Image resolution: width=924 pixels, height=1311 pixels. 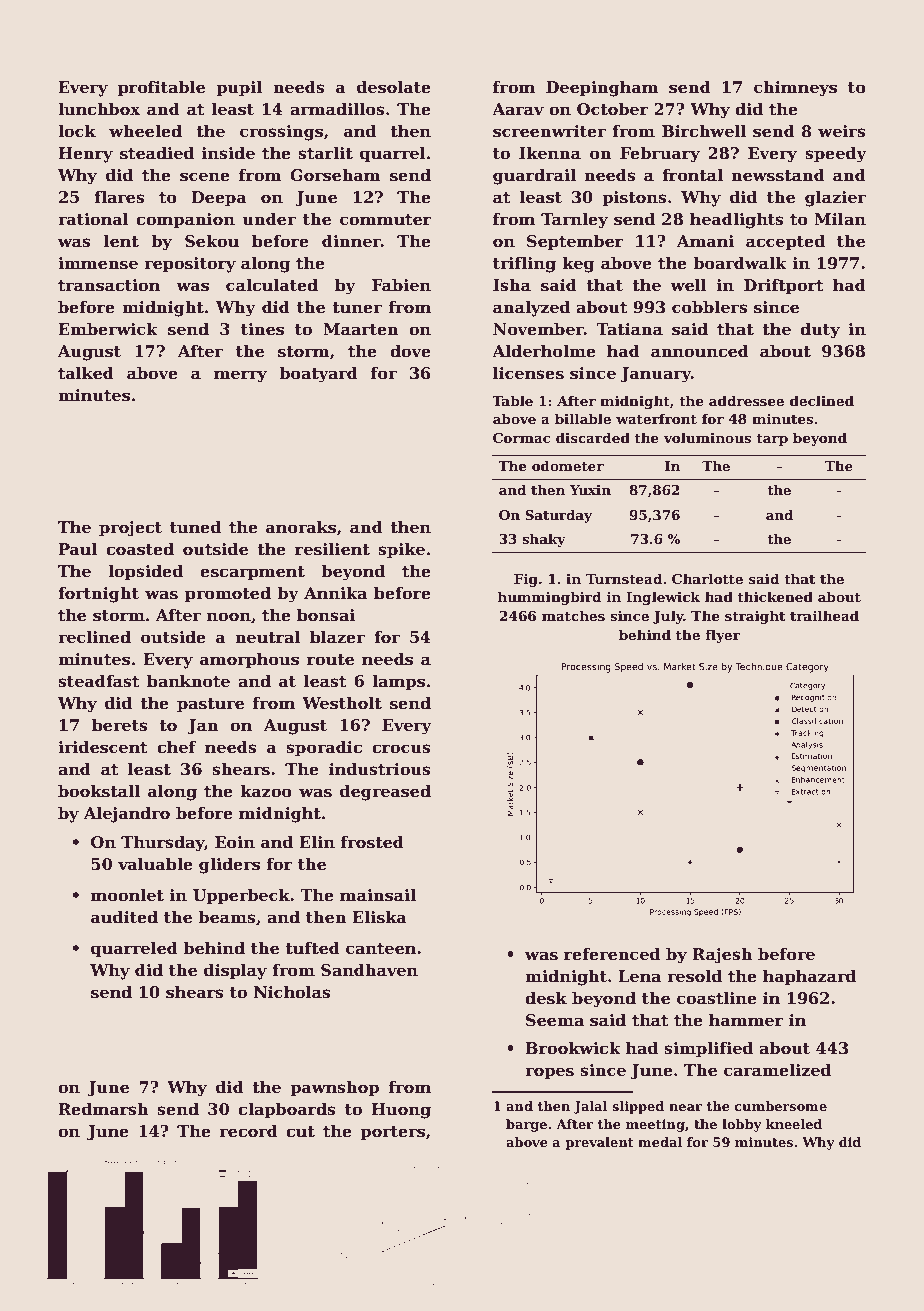 What do you see at coordinates (526, 1125) in the document?
I see `barge` at bounding box center [526, 1125].
